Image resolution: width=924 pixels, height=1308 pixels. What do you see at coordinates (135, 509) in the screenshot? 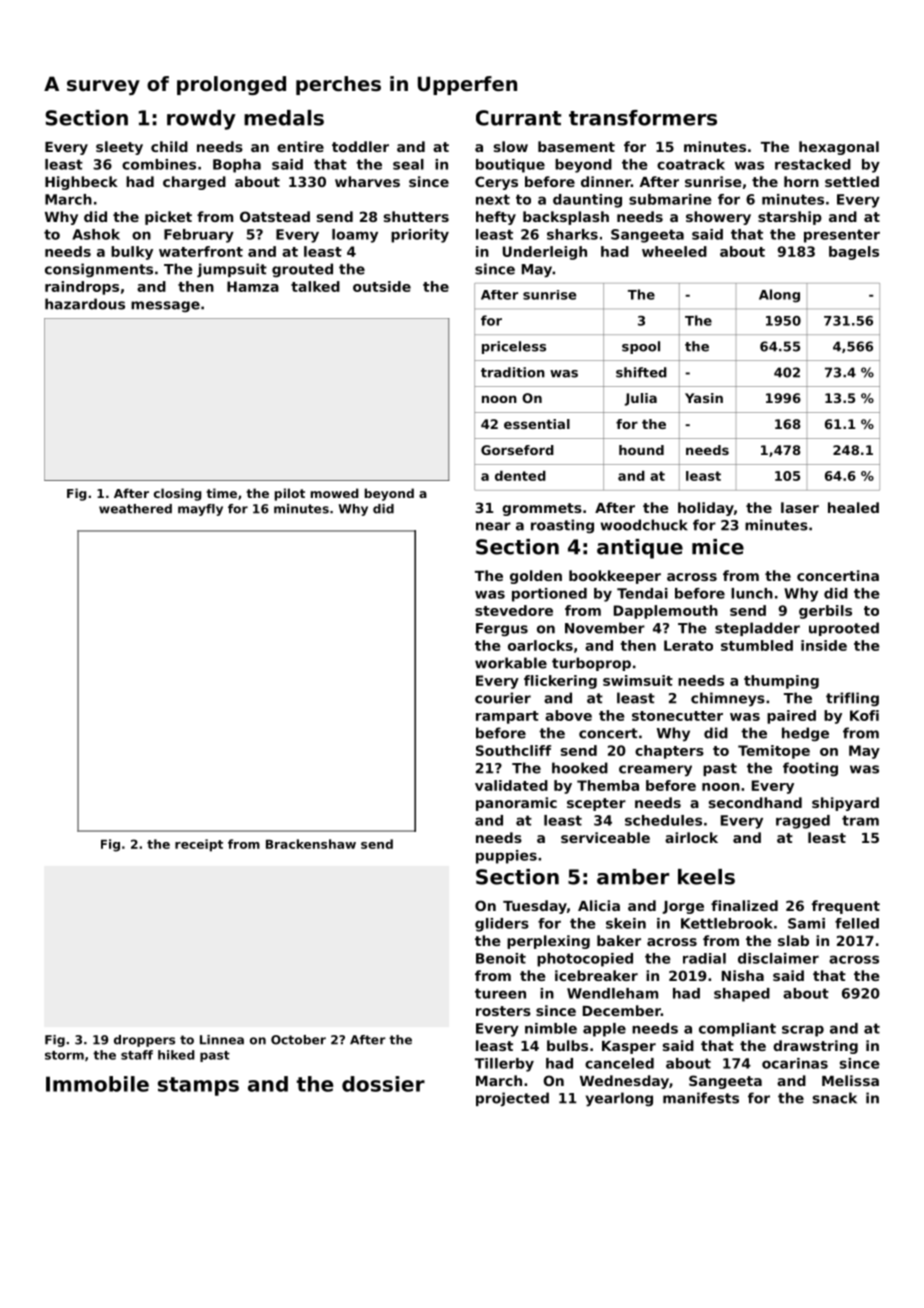
I see `weathered` at bounding box center [135, 509].
